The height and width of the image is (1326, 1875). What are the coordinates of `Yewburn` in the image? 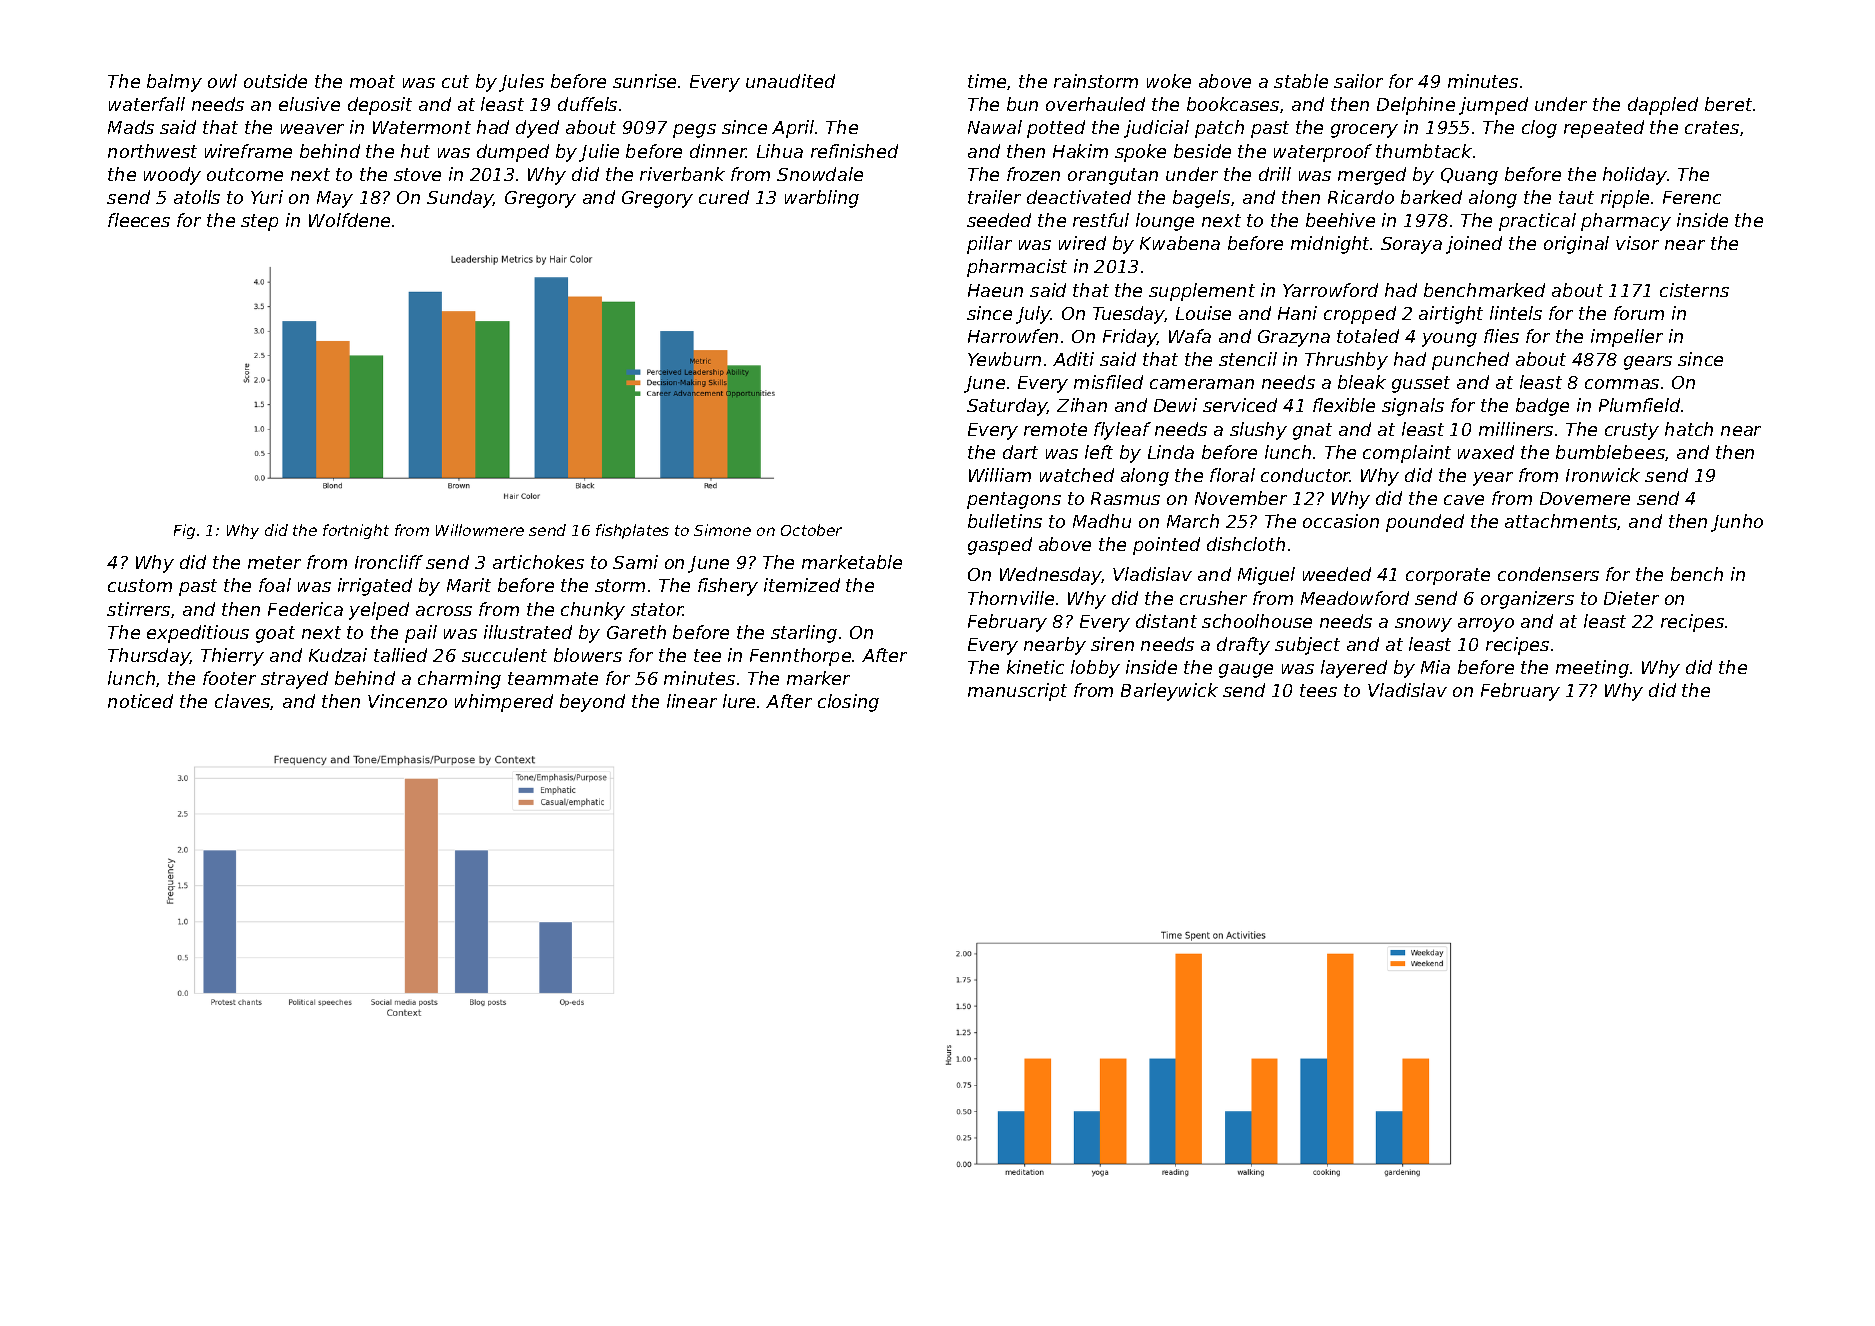 It's located at (1004, 359).
